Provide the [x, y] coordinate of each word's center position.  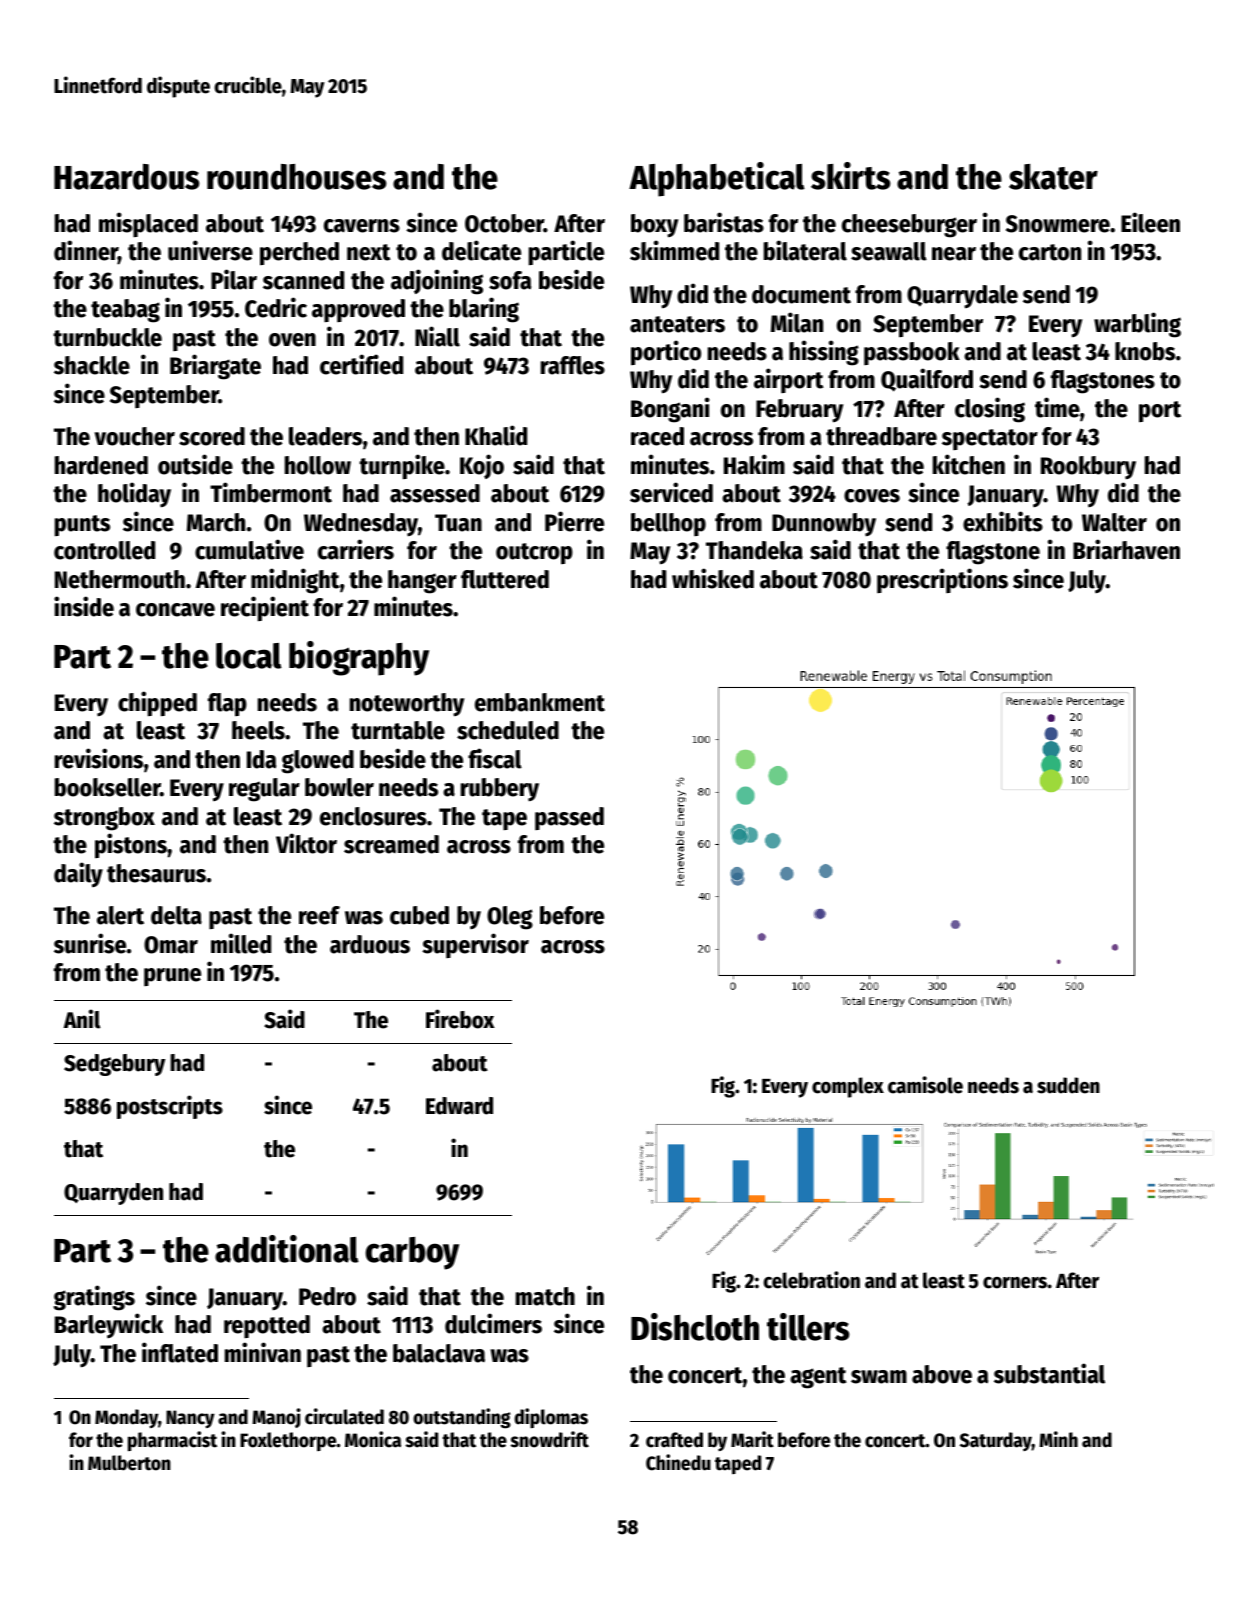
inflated [180, 1352]
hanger [422, 582]
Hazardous [127, 177]
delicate [481, 250]
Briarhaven [1126, 549]
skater [1053, 177]
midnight [295, 581]
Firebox [460, 1019]
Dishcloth [695, 1327]
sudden [1068, 1085]
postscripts [170, 1107]
